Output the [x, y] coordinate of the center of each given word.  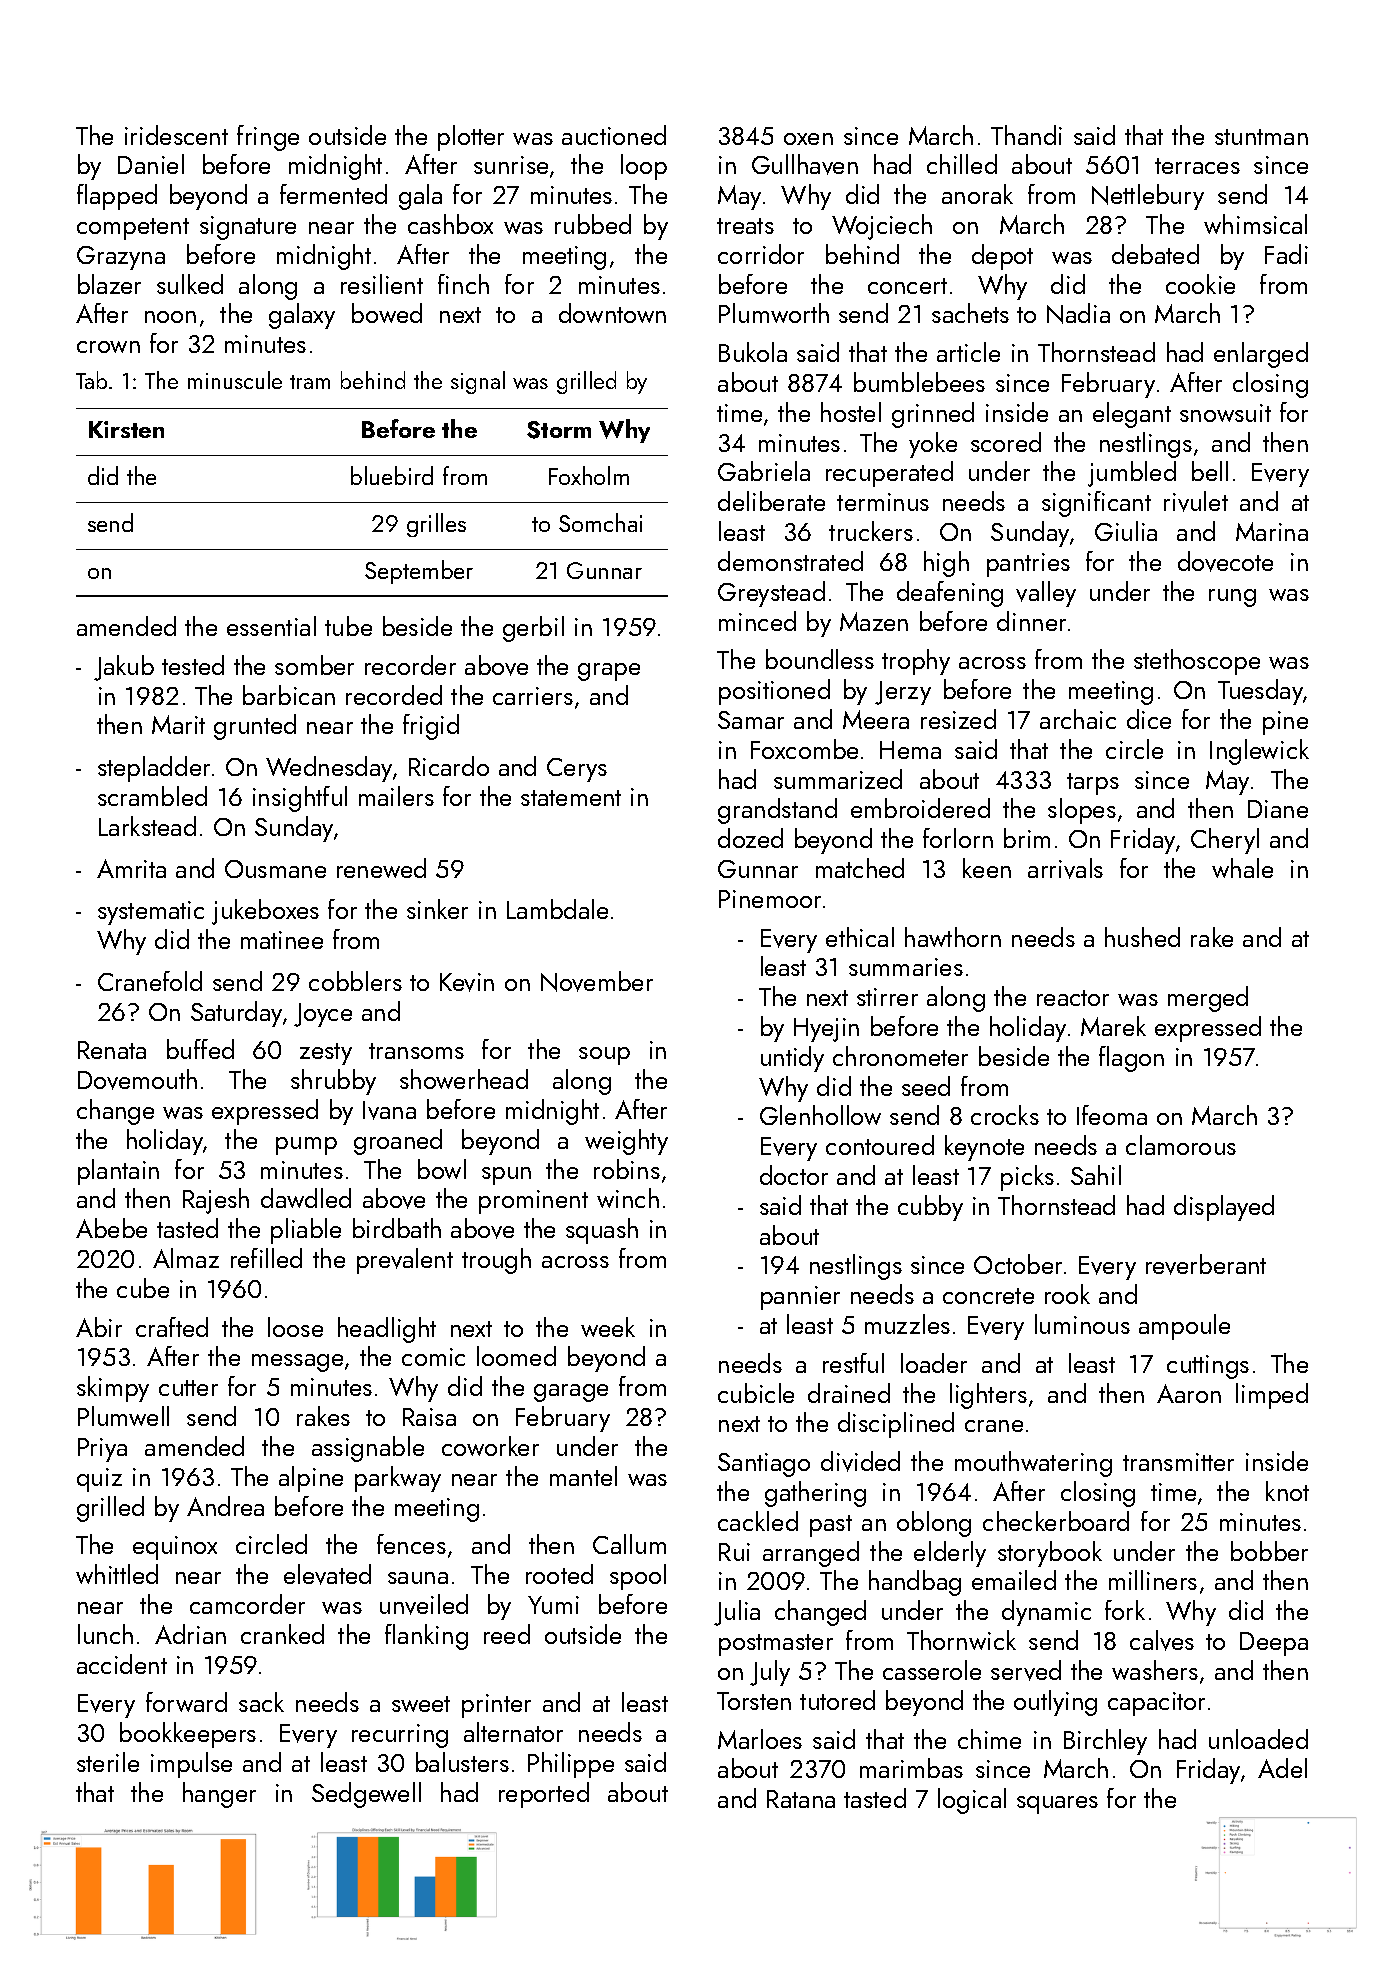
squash [602, 1231]
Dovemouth [137, 1079]
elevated [327, 1574]
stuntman [1261, 137]
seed [926, 1086]
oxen [808, 139]
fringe [268, 138]
